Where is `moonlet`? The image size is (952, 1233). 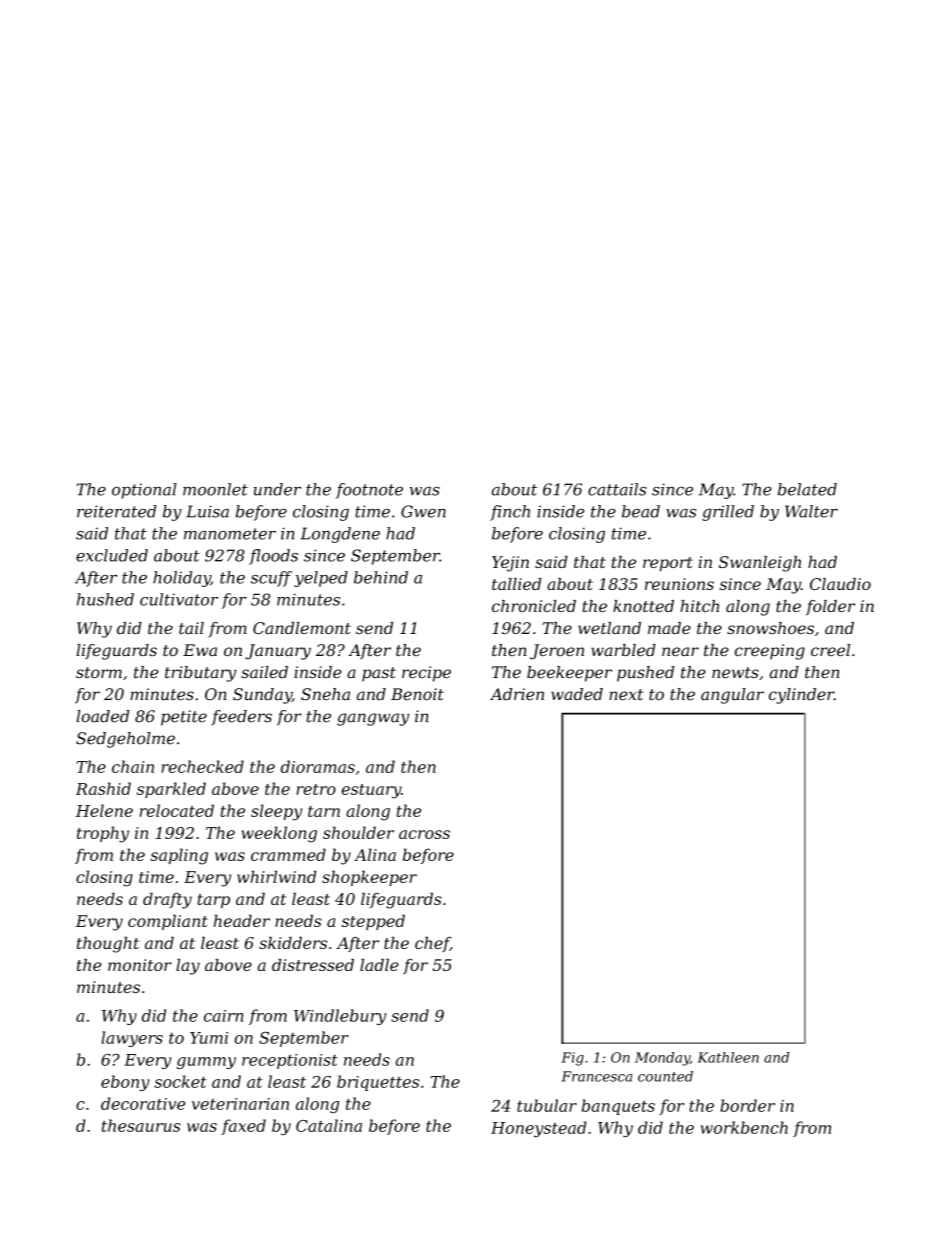
moonlet is located at coordinates (215, 489).
